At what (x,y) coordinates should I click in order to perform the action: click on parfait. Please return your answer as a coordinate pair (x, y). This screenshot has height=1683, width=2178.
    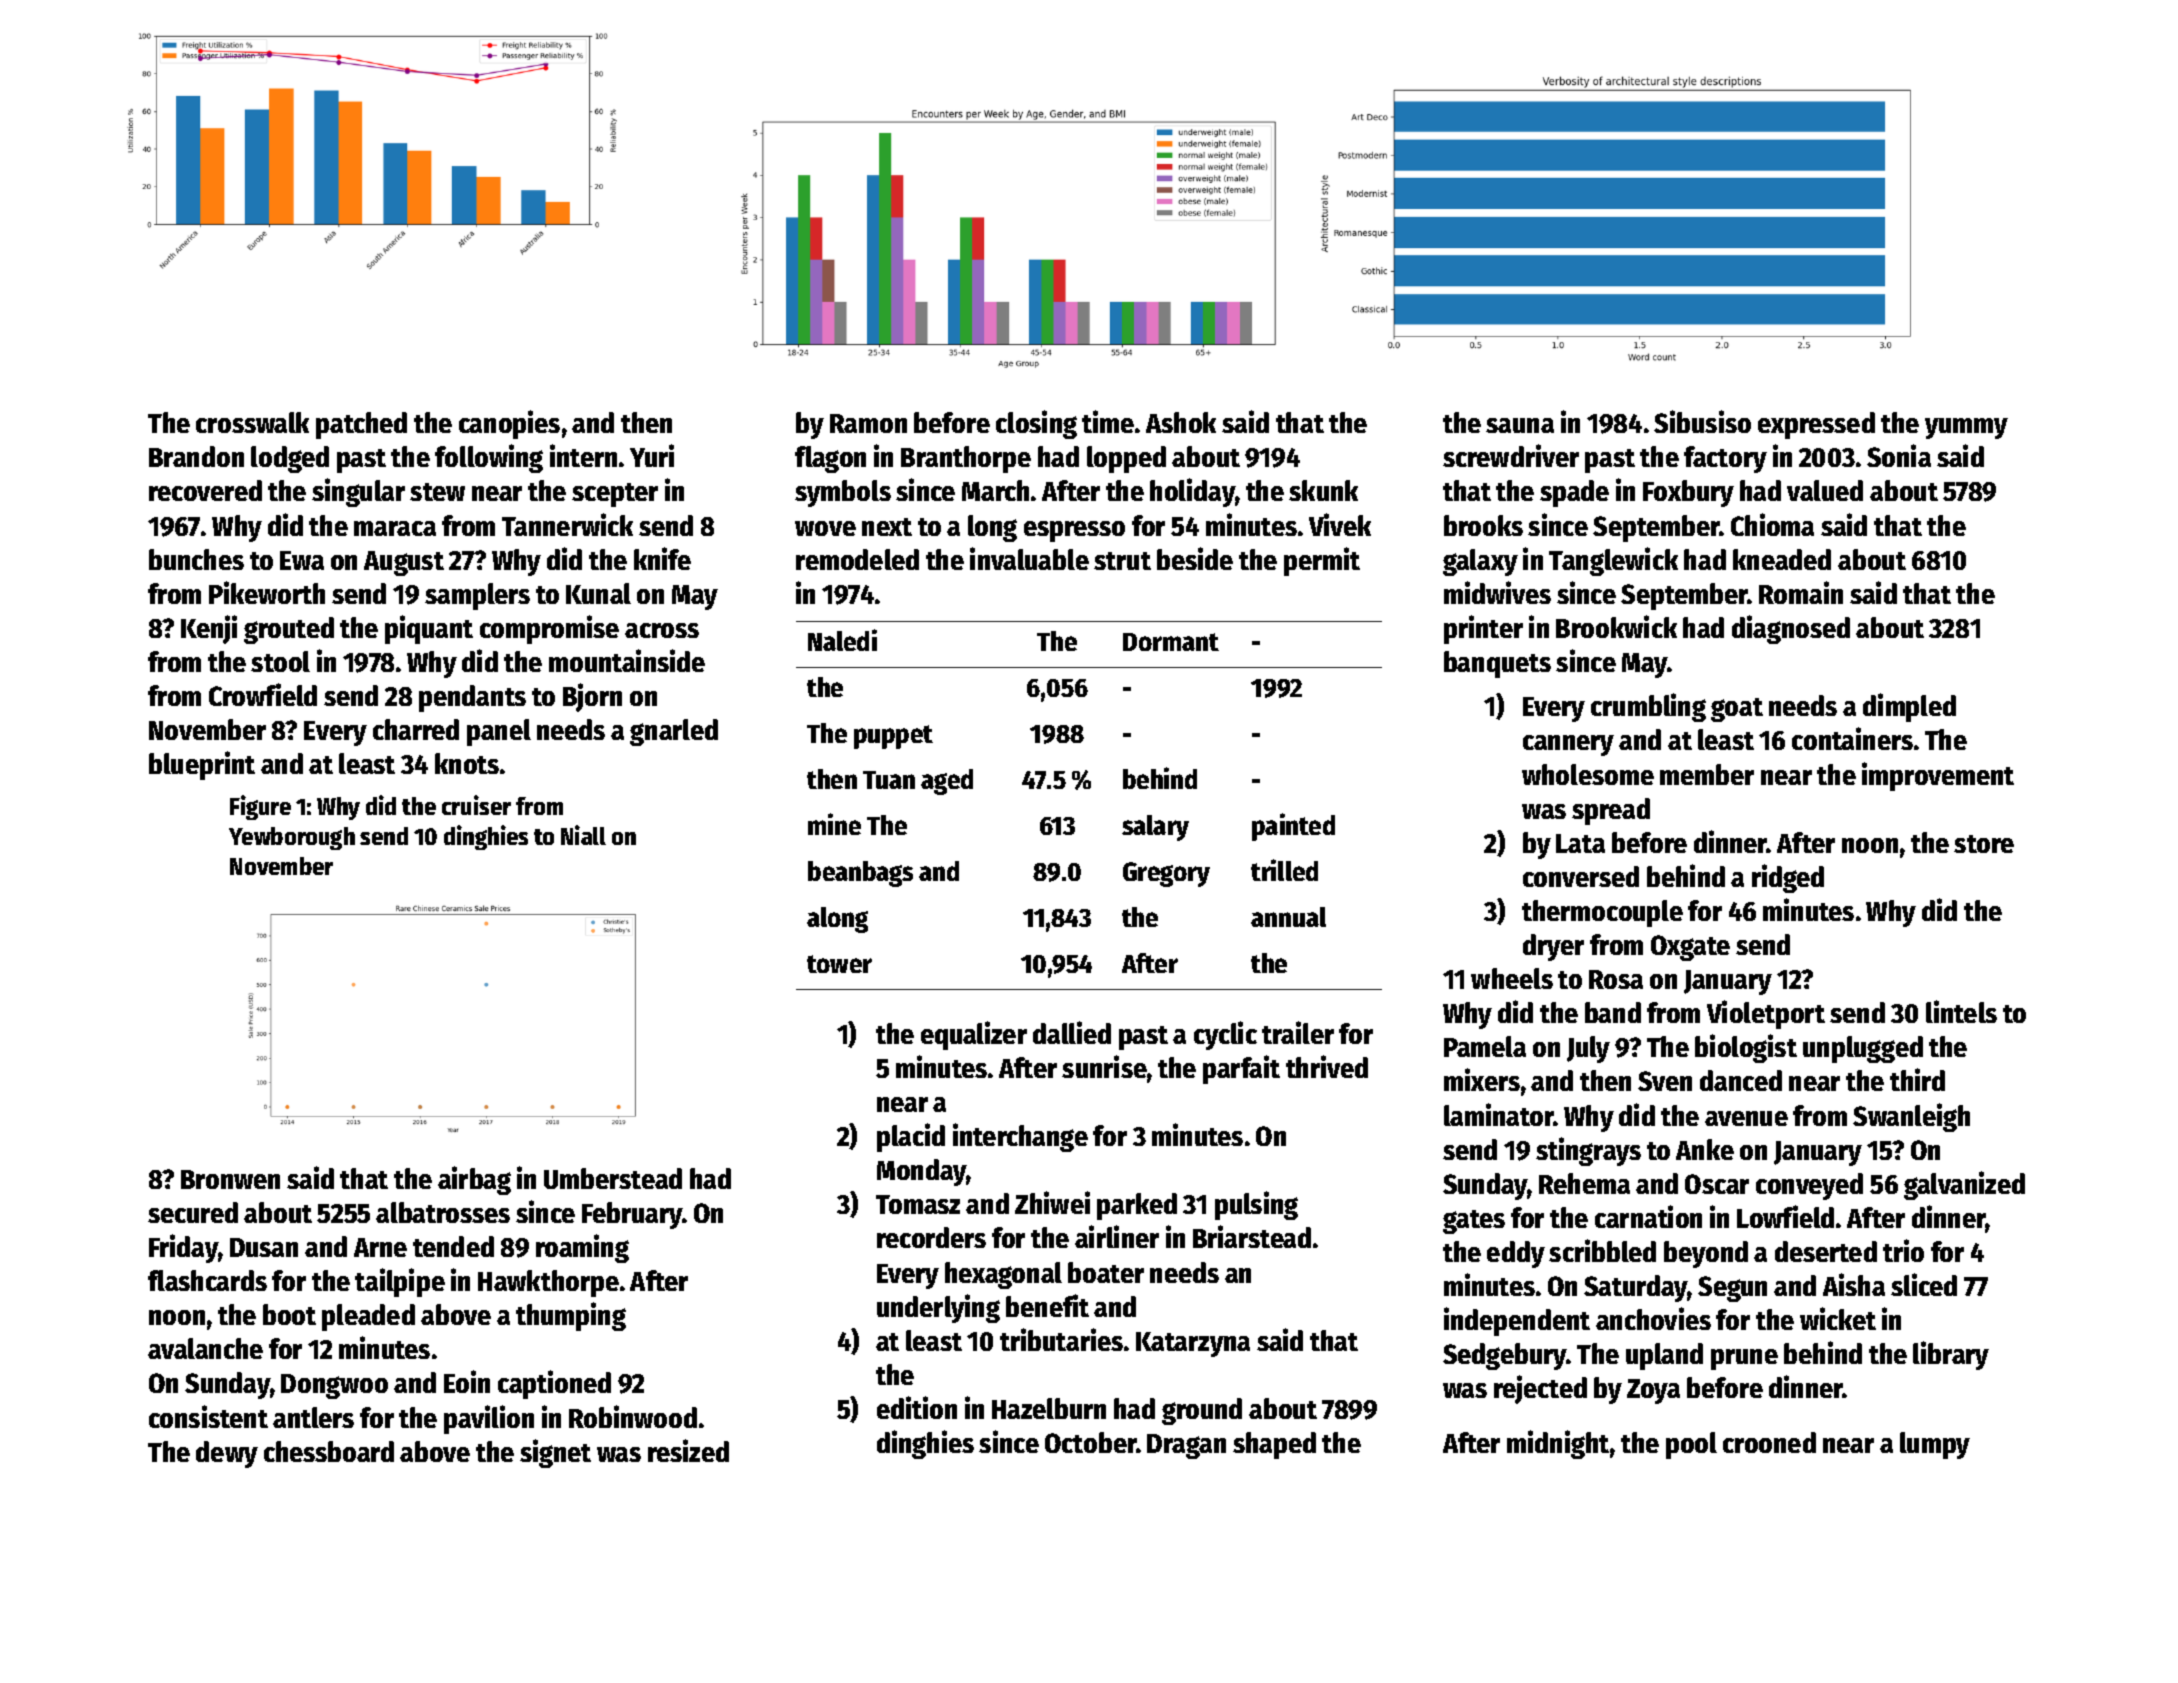
    Looking at the image, I should click on (1241, 1069).
